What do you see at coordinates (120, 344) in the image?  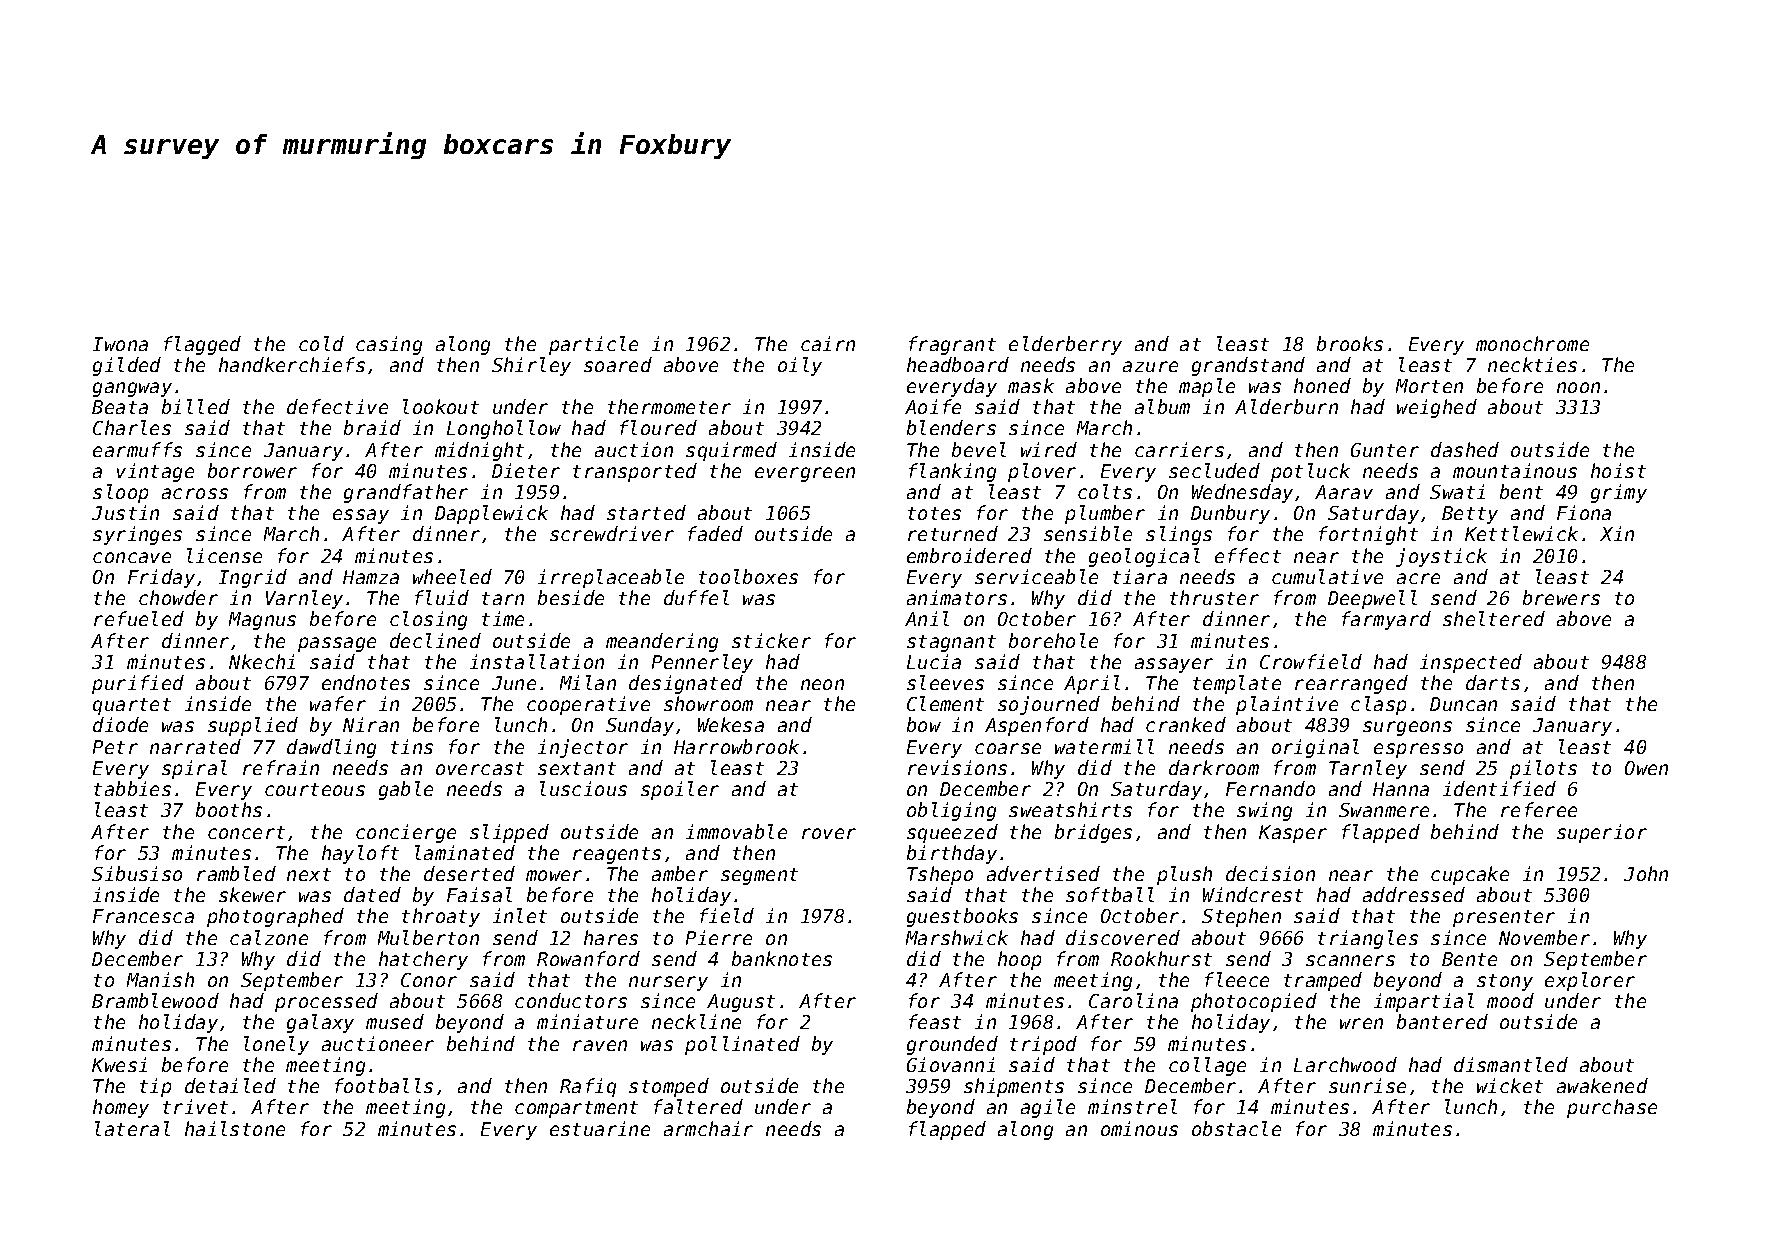 I see `Iwona` at bounding box center [120, 344].
